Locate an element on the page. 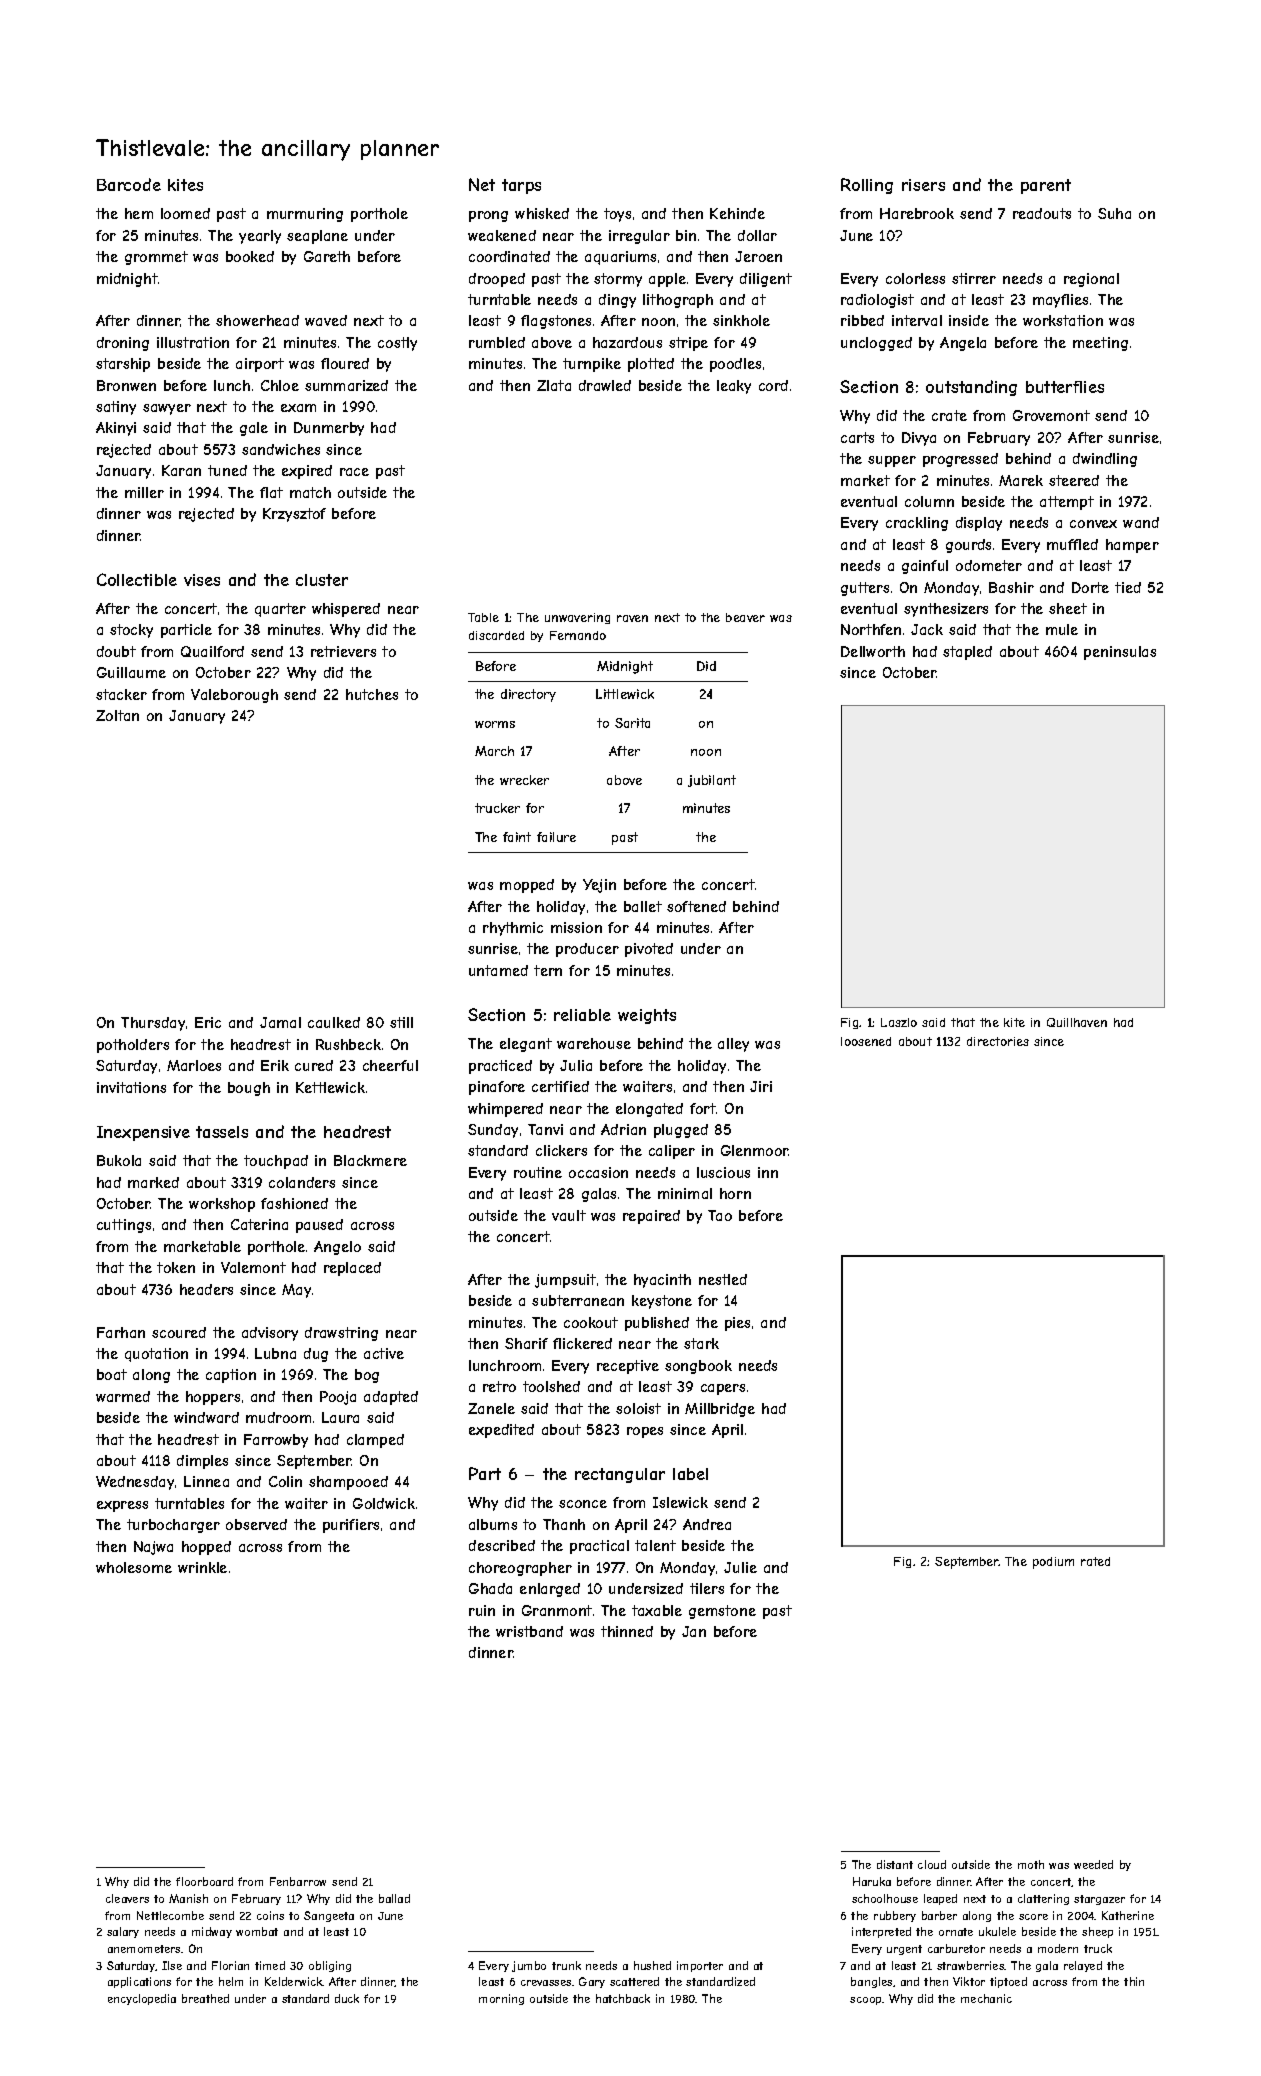 The height and width of the document is (2076, 1261). inside is located at coordinates (969, 320).
